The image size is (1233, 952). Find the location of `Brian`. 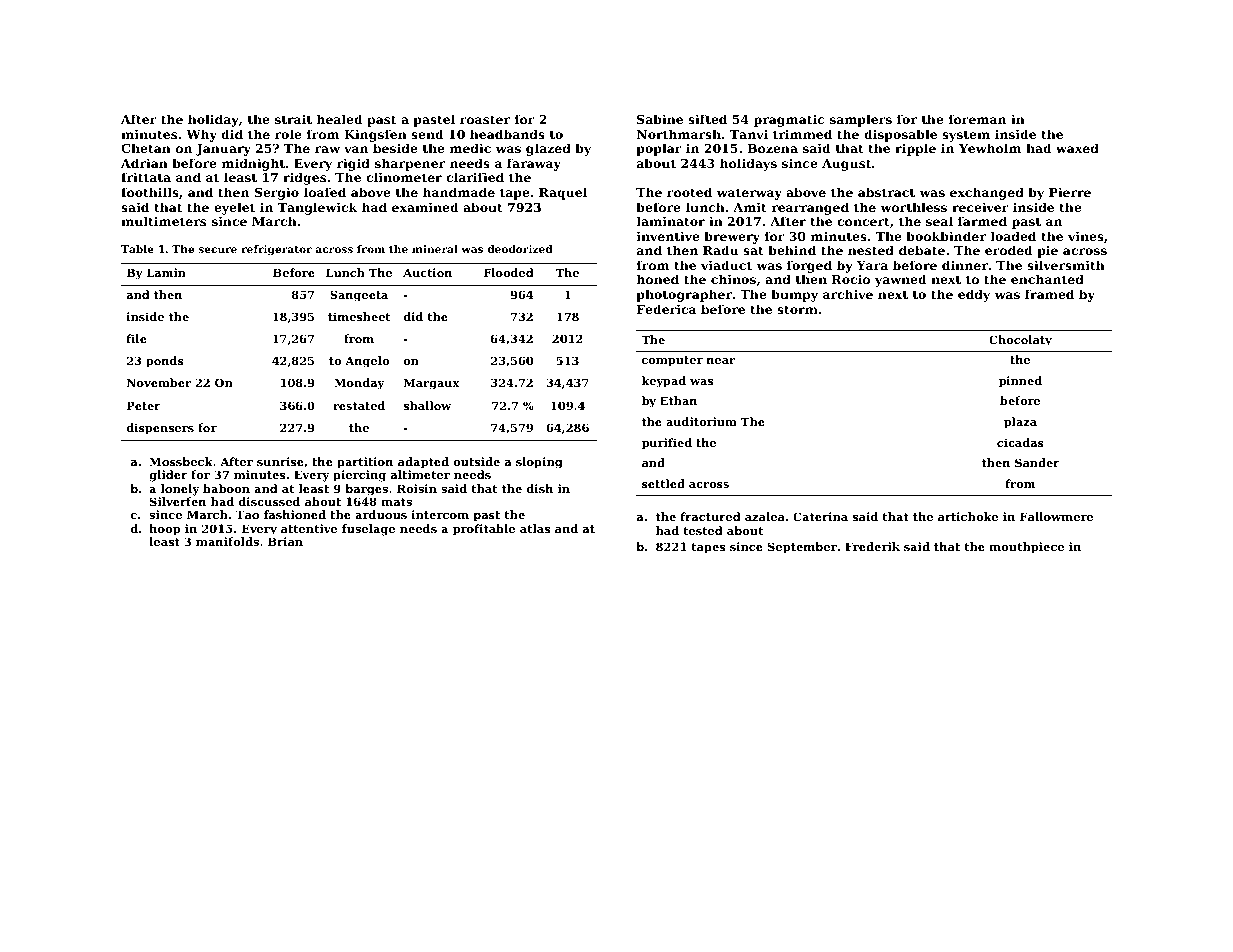

Brian is located at coordinates (285, 541).
